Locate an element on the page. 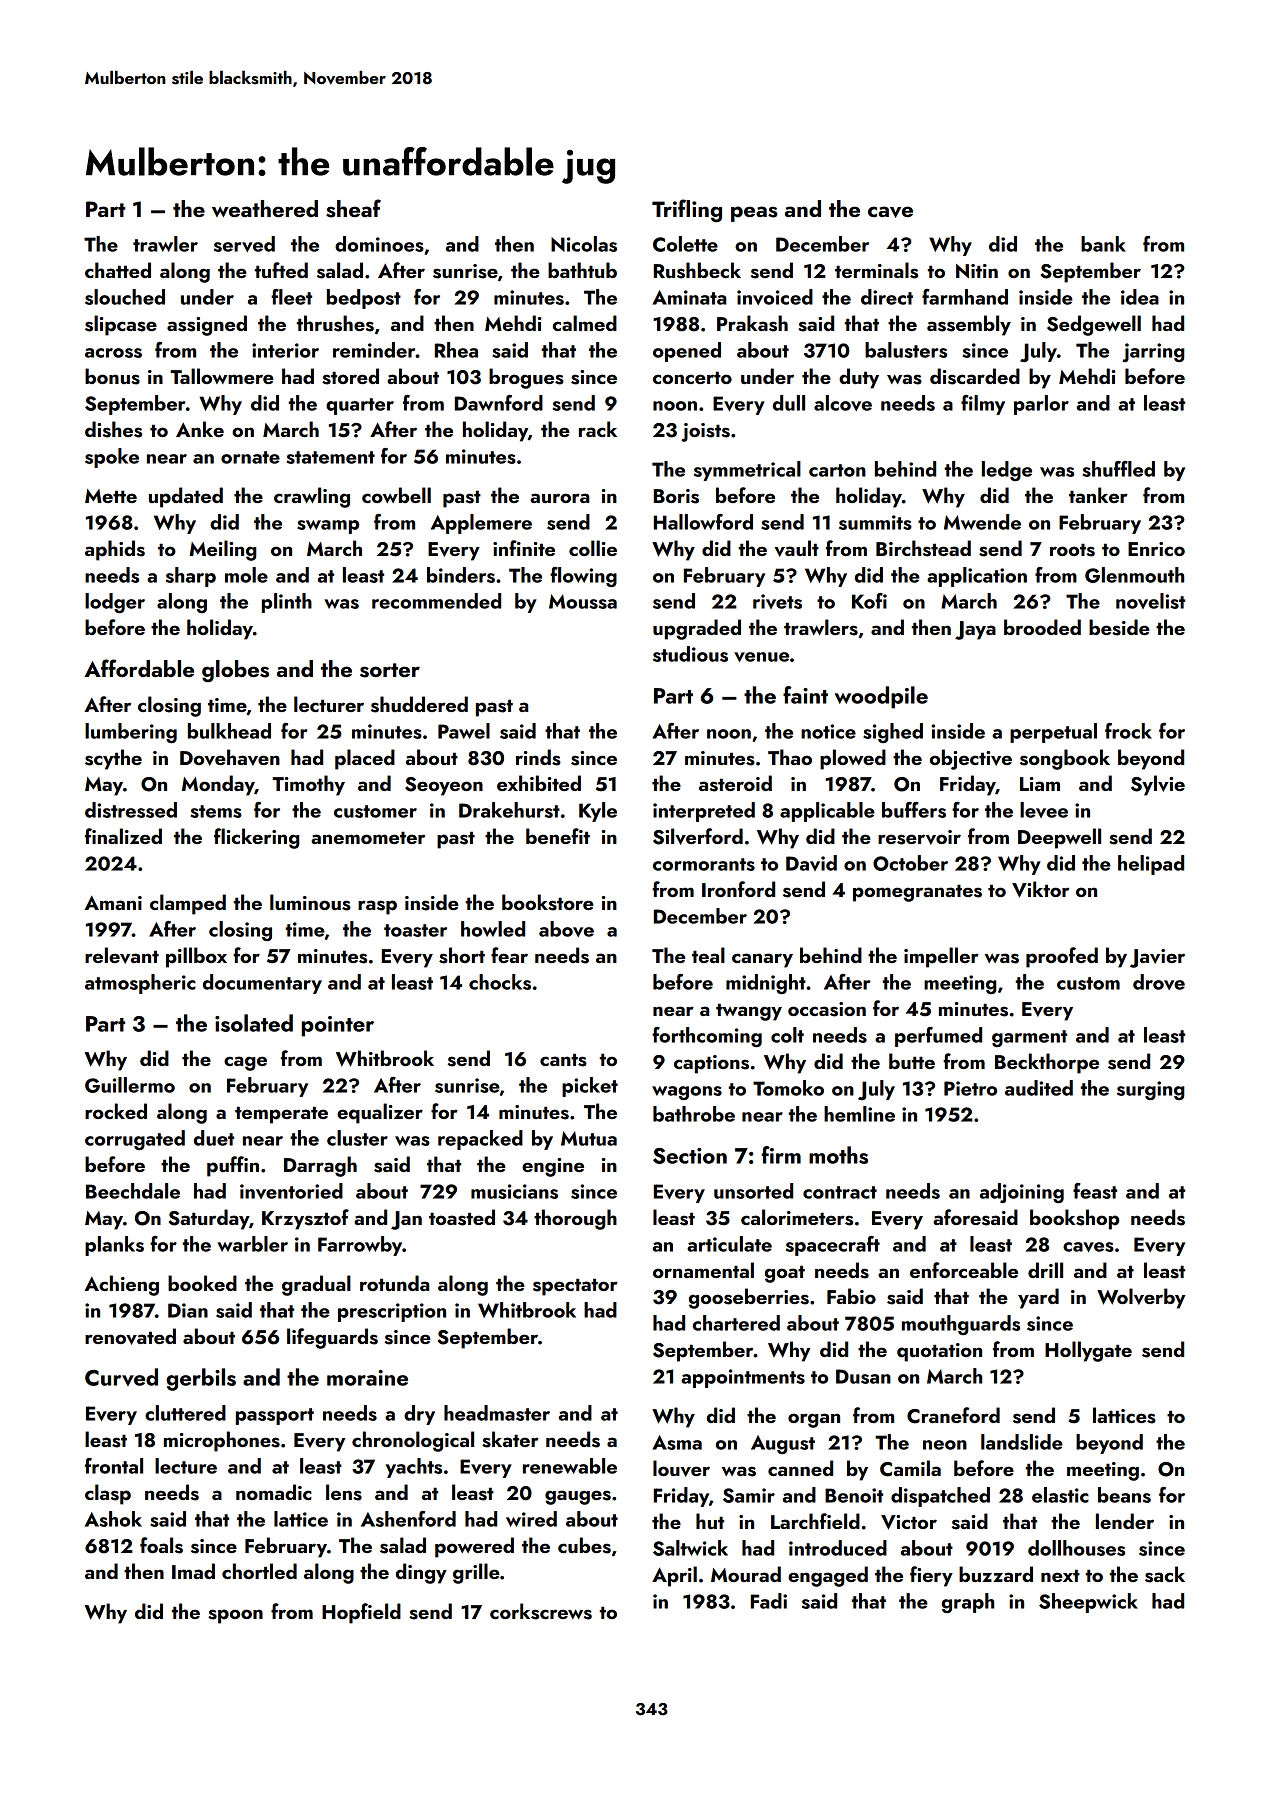 The width and height of the document is (1270, 1796). bathtub is located at coordinates (582, 270).
